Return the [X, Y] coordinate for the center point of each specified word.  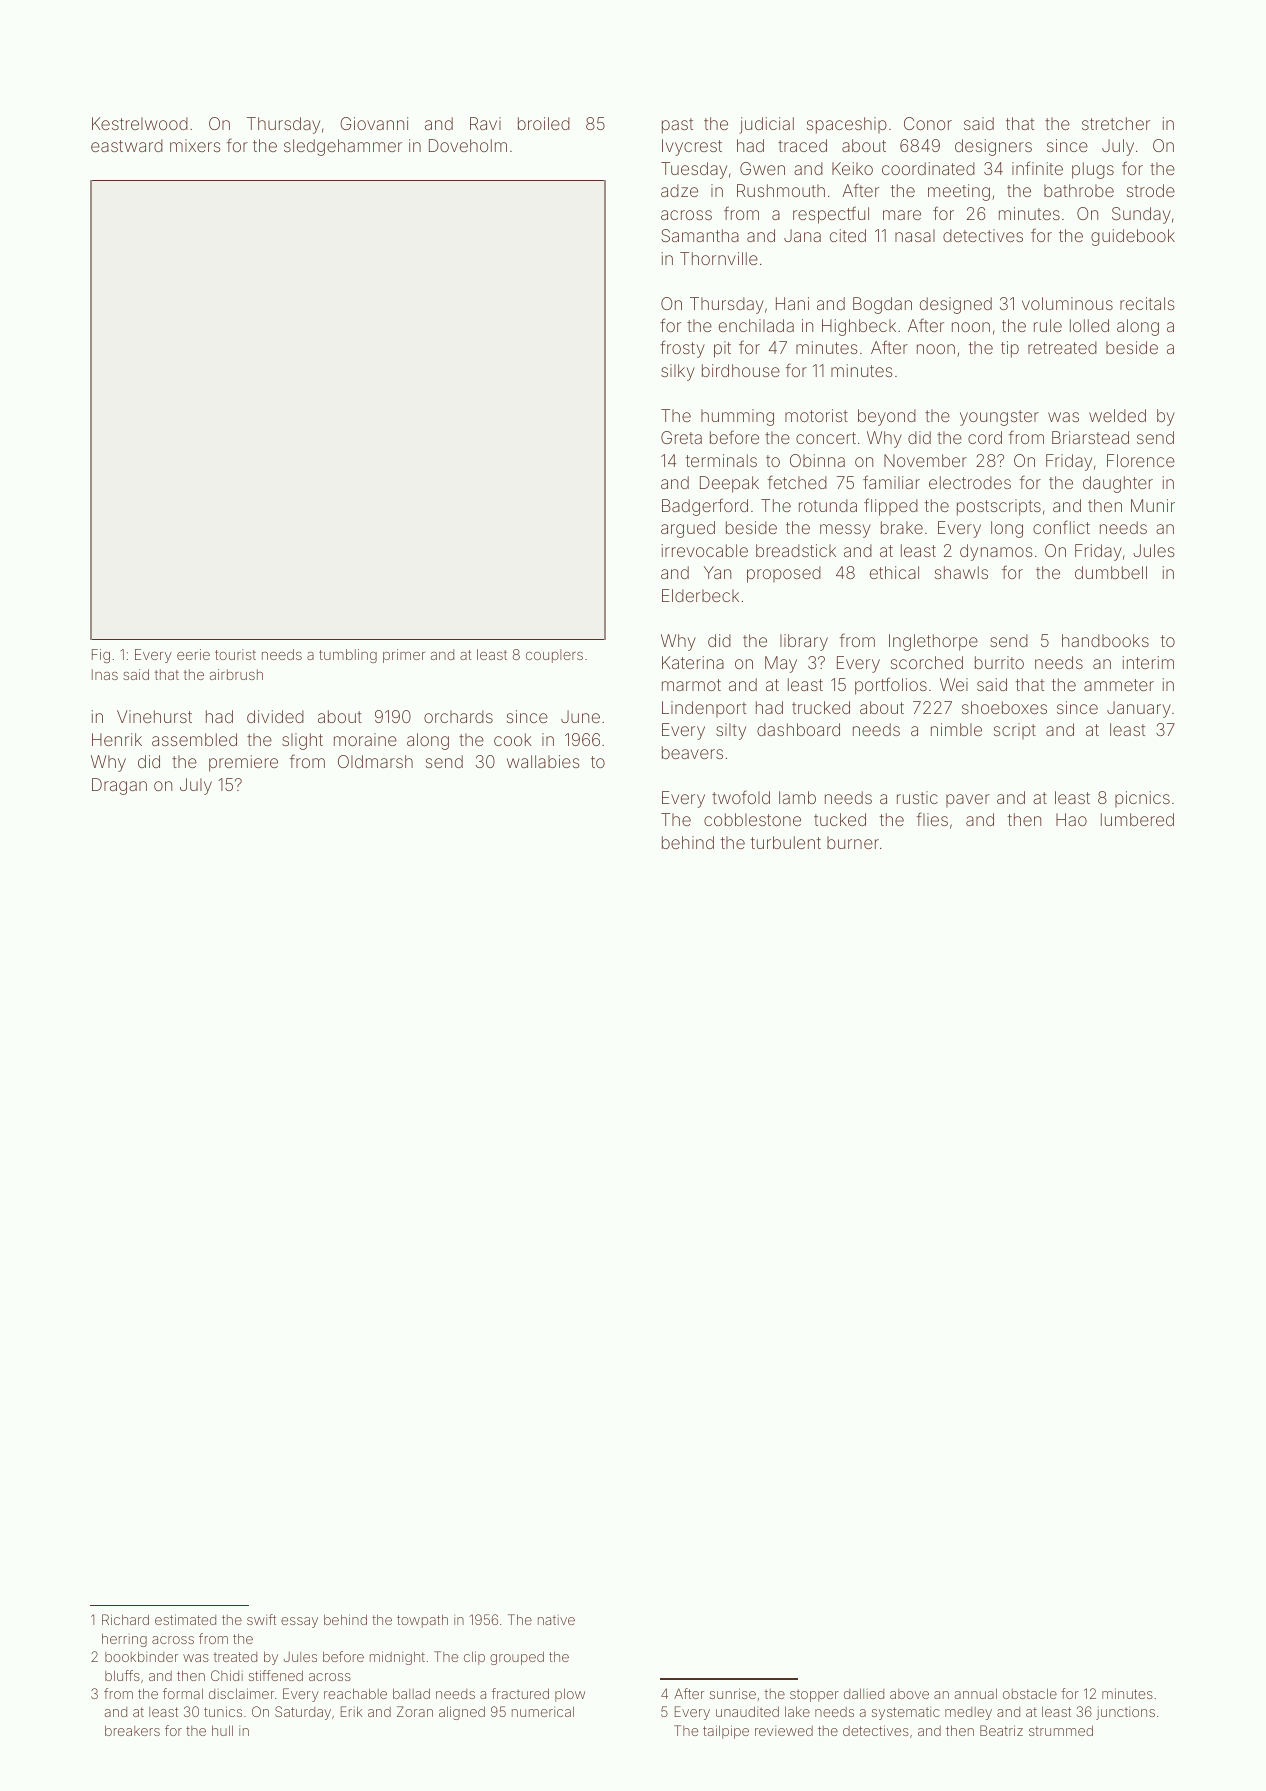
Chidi [227, 1675]
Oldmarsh [375, 761]
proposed [784, 574]
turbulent [786, 842]
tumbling [348, 656]
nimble [956, 729]
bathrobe [1079, 190]
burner [853, 842]
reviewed [784, 1730]
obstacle [1030, 1693]
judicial [766, 125]
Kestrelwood [140, 123]
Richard [125, 1619]
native [556, 1620]
